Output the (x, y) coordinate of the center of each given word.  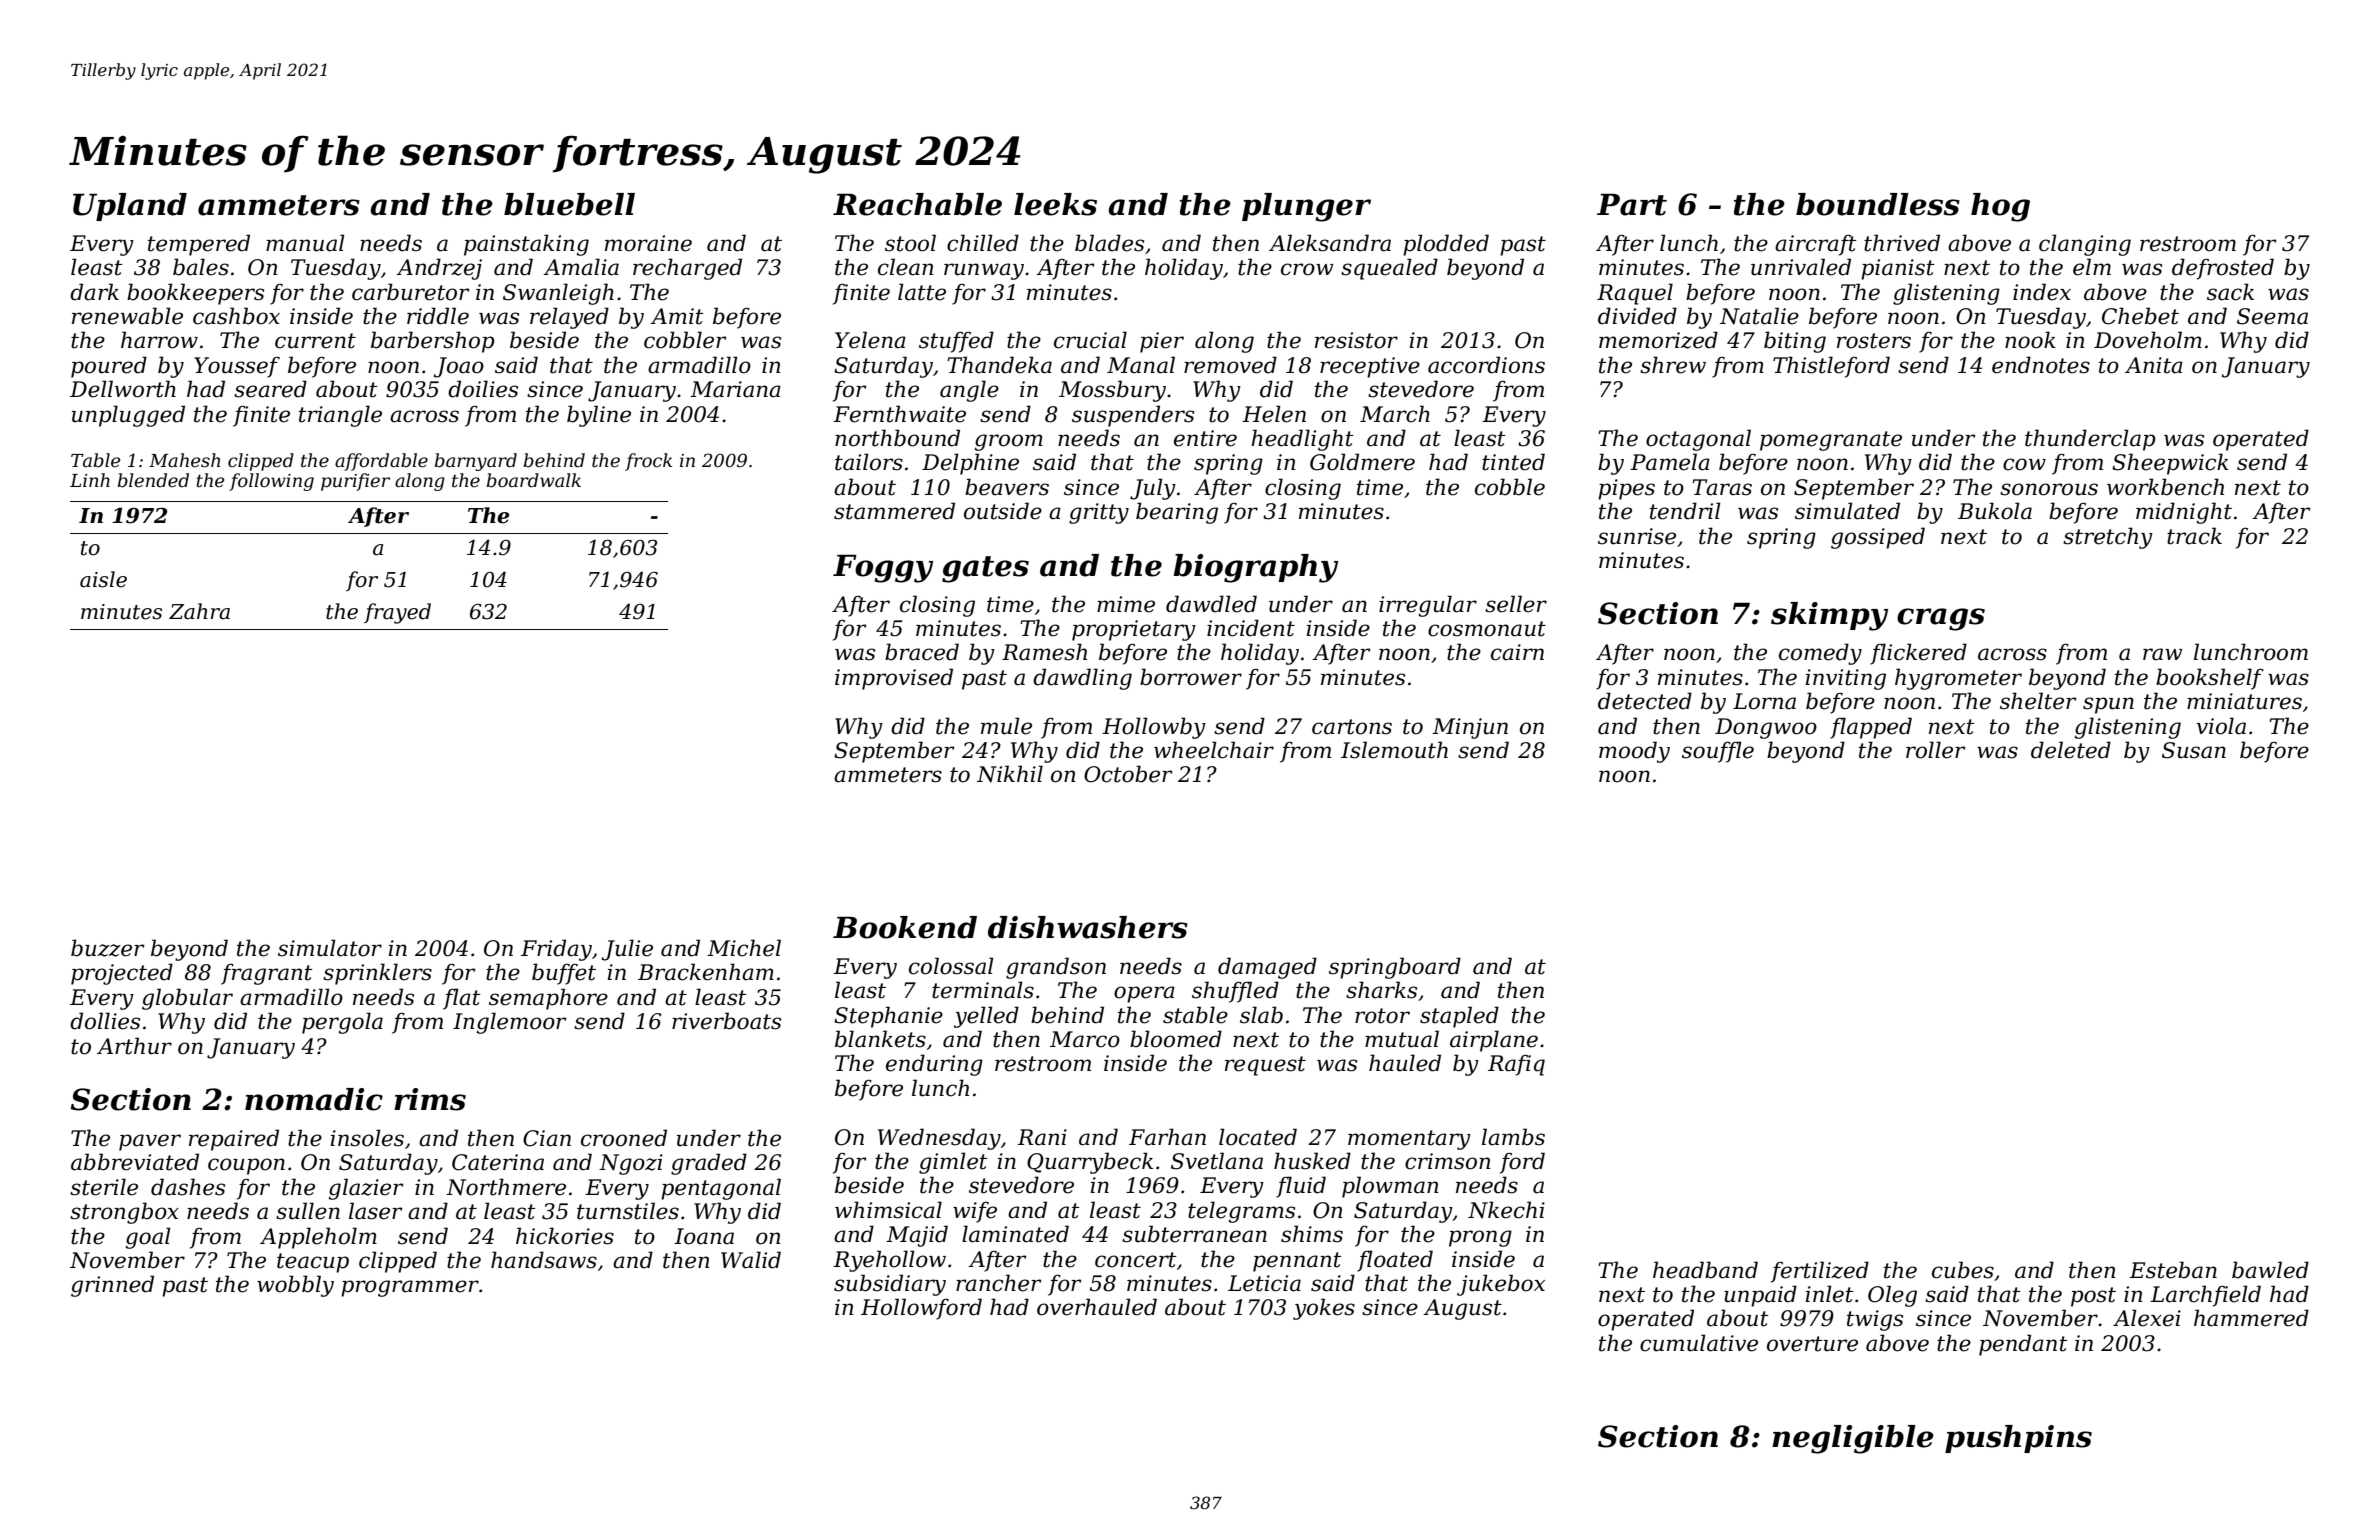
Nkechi (1506, 1210)
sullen (308, 1211)
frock (648, 462)
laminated (1015, 1234)
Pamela (1670, 462)
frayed (397, 613)
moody (1634, 752)
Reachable (917, 204)
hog (2000, 207)
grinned (112, 1286)
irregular (1428, 606)
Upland (130, 207)
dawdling (1082, 679)
